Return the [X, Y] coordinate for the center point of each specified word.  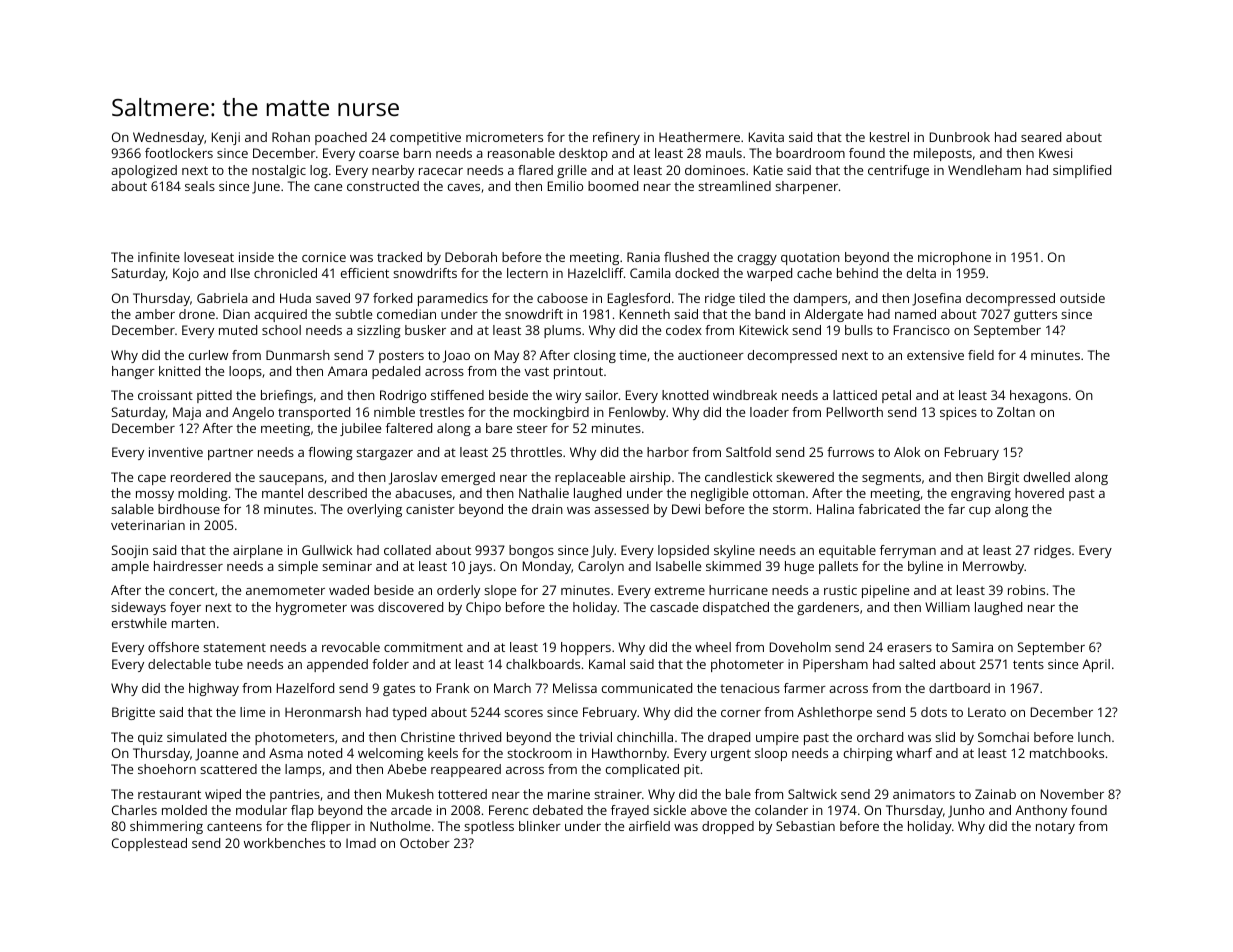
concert [192, 590]
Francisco [922, 330]
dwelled [1047, 477]
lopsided [683, 551]
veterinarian [148, 525]
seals [200, 186]
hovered [1039, 493]
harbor [668, 452]
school [281, 330]
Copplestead [149, 844]
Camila [650, 273]
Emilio [565, 186]
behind [857, 273]
